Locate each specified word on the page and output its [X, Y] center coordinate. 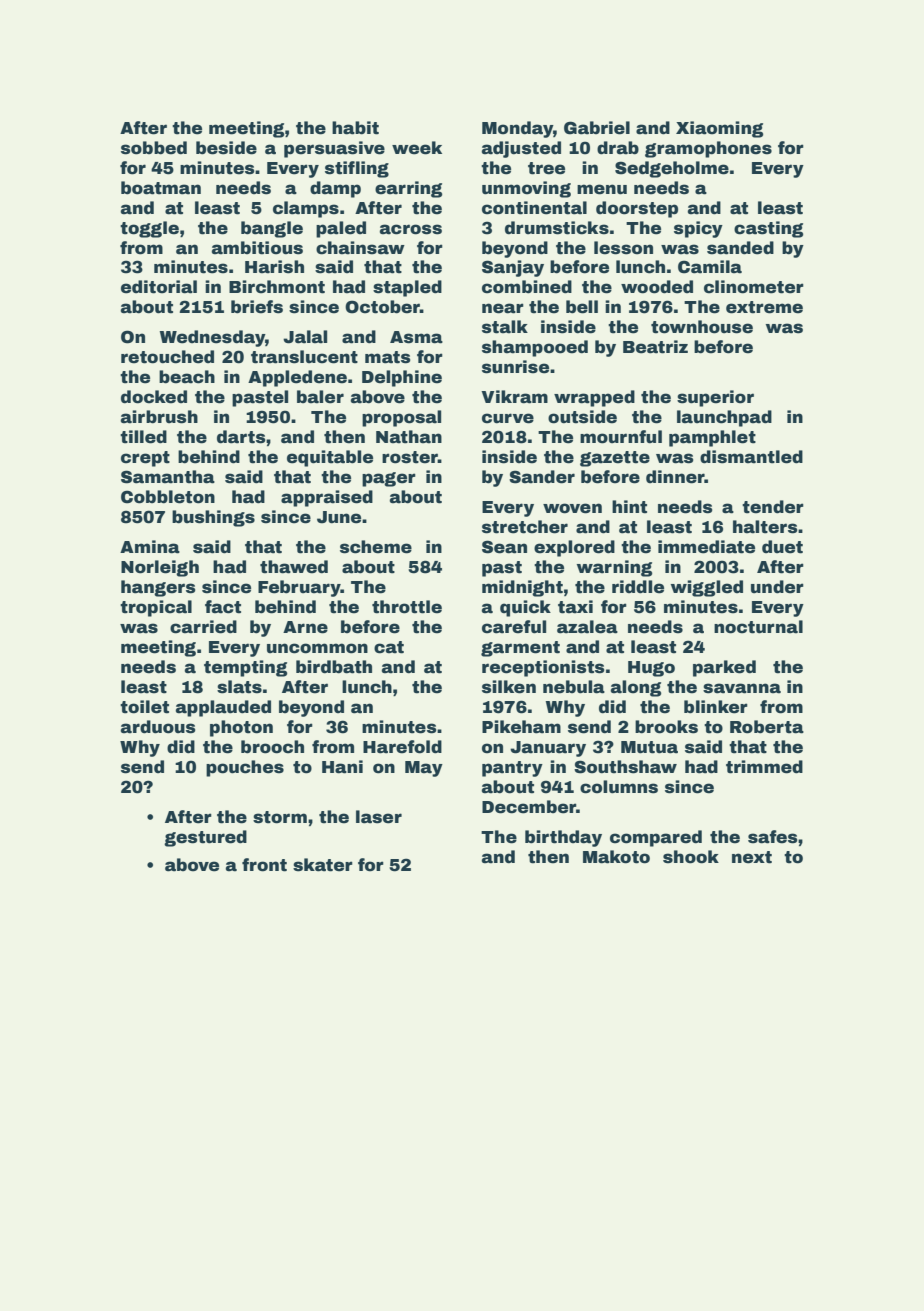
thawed [294, 567]
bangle [272, 229]
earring [408, 189]
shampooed [535, 348]
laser [379, 817]
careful [514, 627]
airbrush [159, 417]
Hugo [651, 669]
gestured [205, 838]
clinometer [754, 287]
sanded [740, 248]
